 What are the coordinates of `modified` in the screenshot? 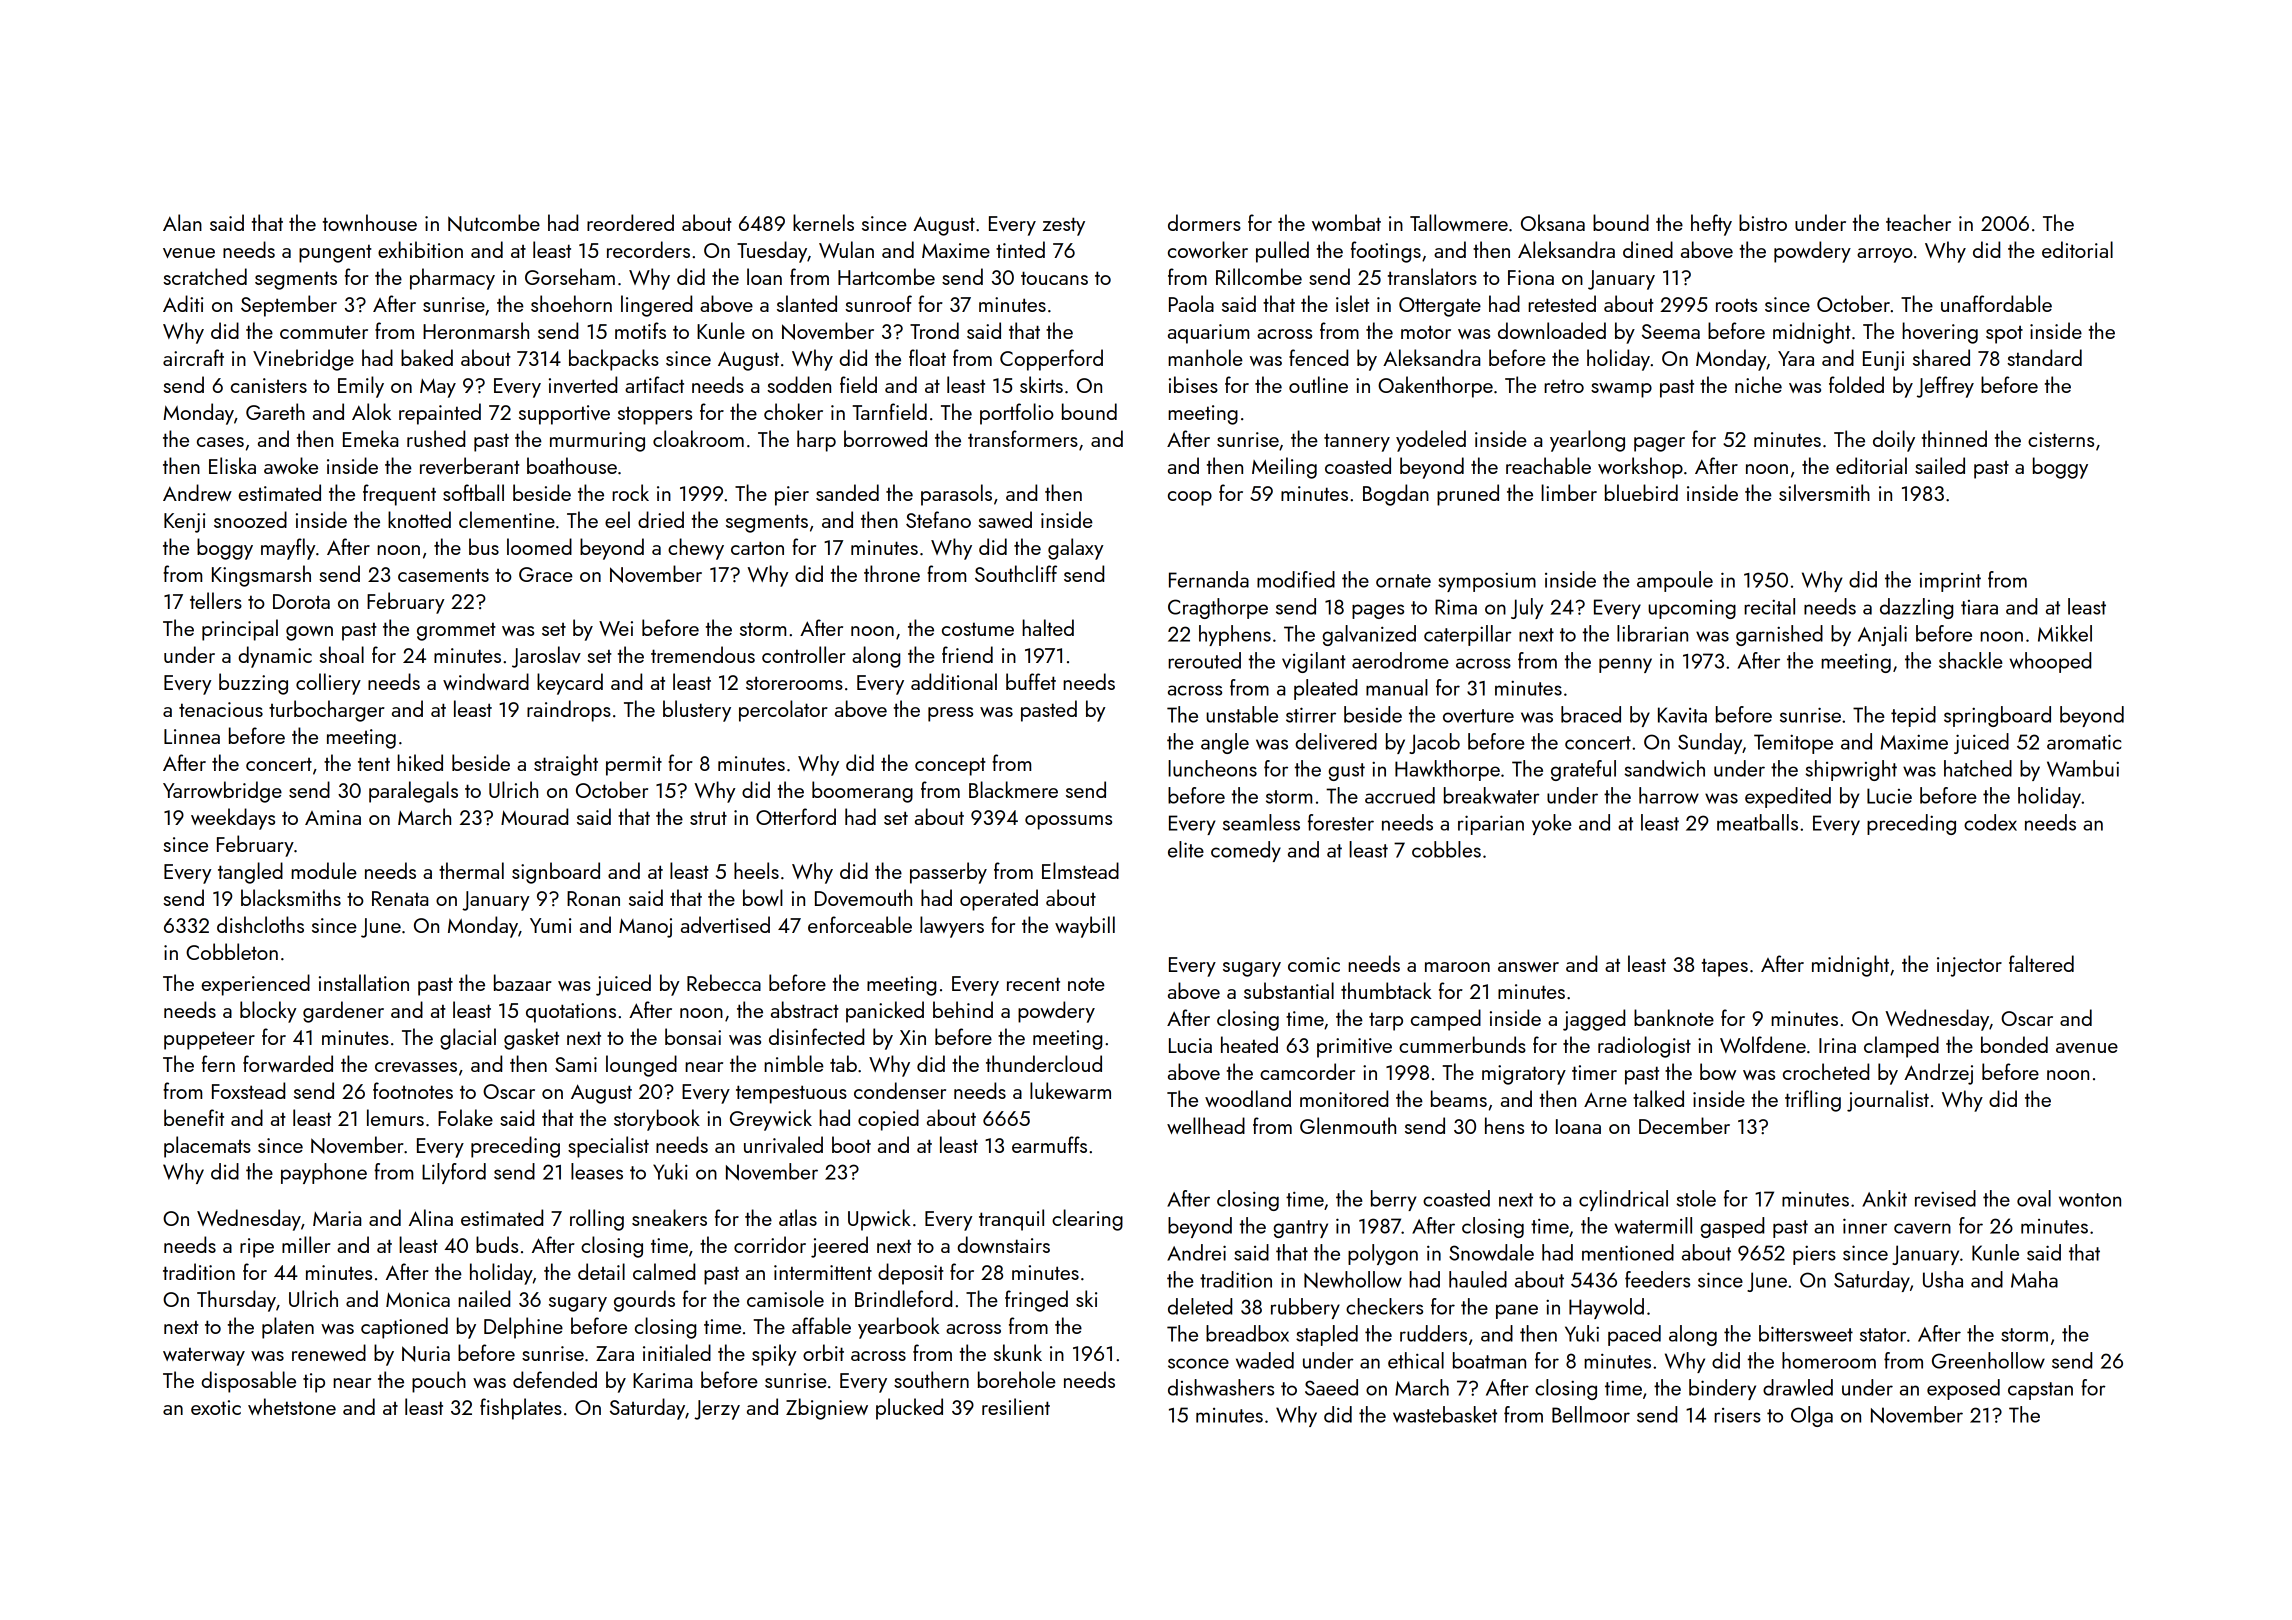 It's located at (1296, 579).
